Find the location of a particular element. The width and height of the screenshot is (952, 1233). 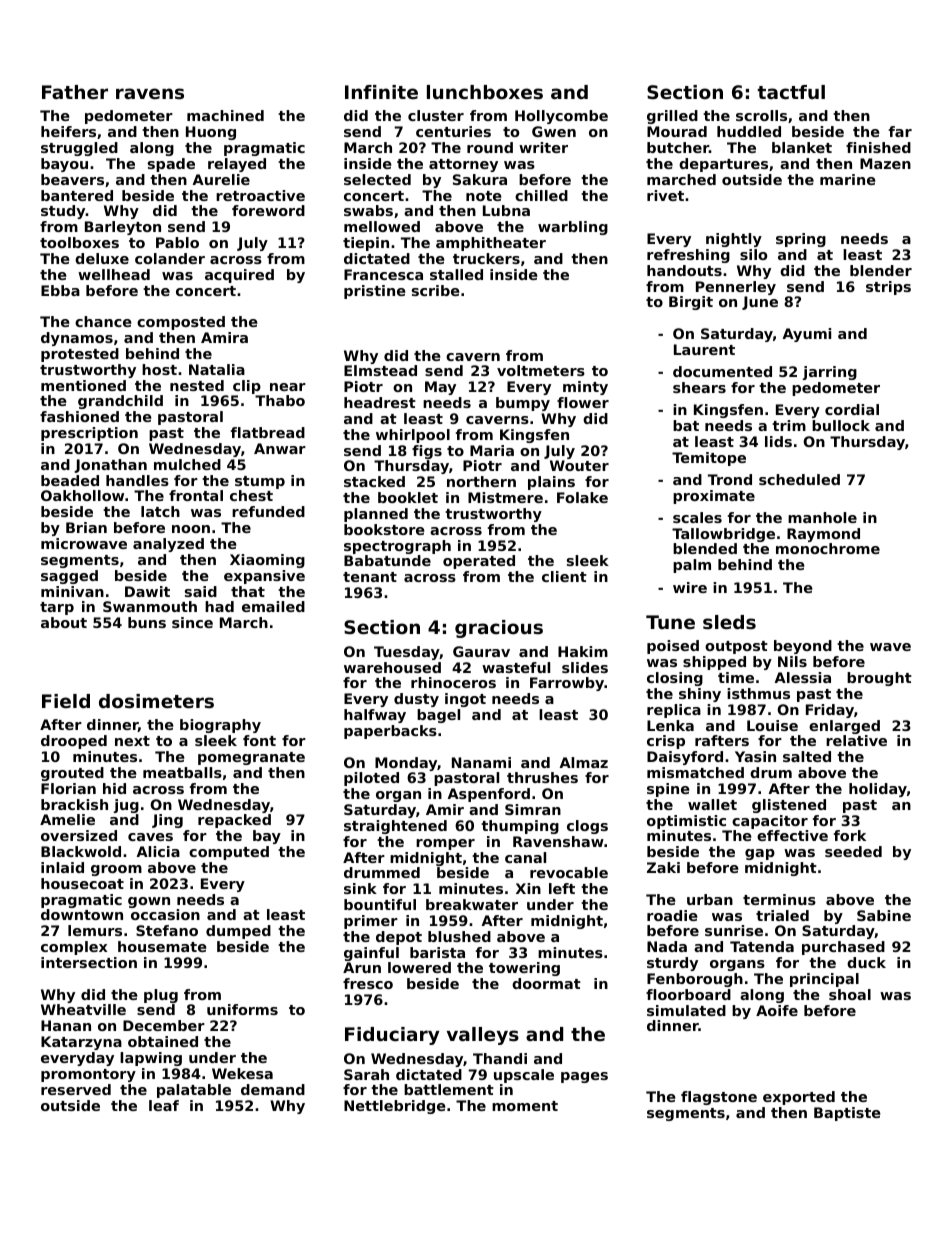

Almaz is located at coordinates (583, 762).
